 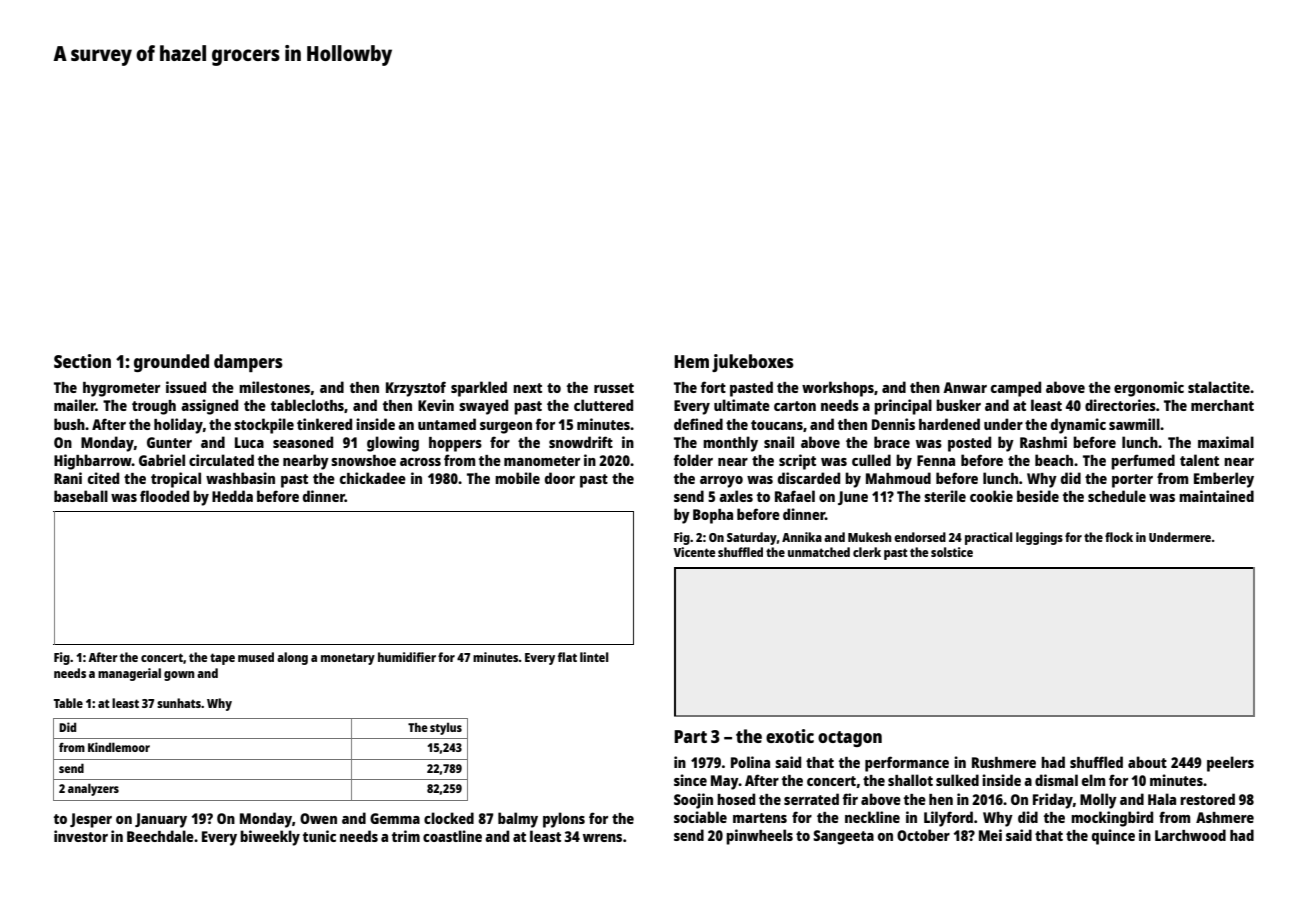 What do you see at coordinates (952, 552) in the screenshot?
I see `solstice` at bounding box center [952, 552].
